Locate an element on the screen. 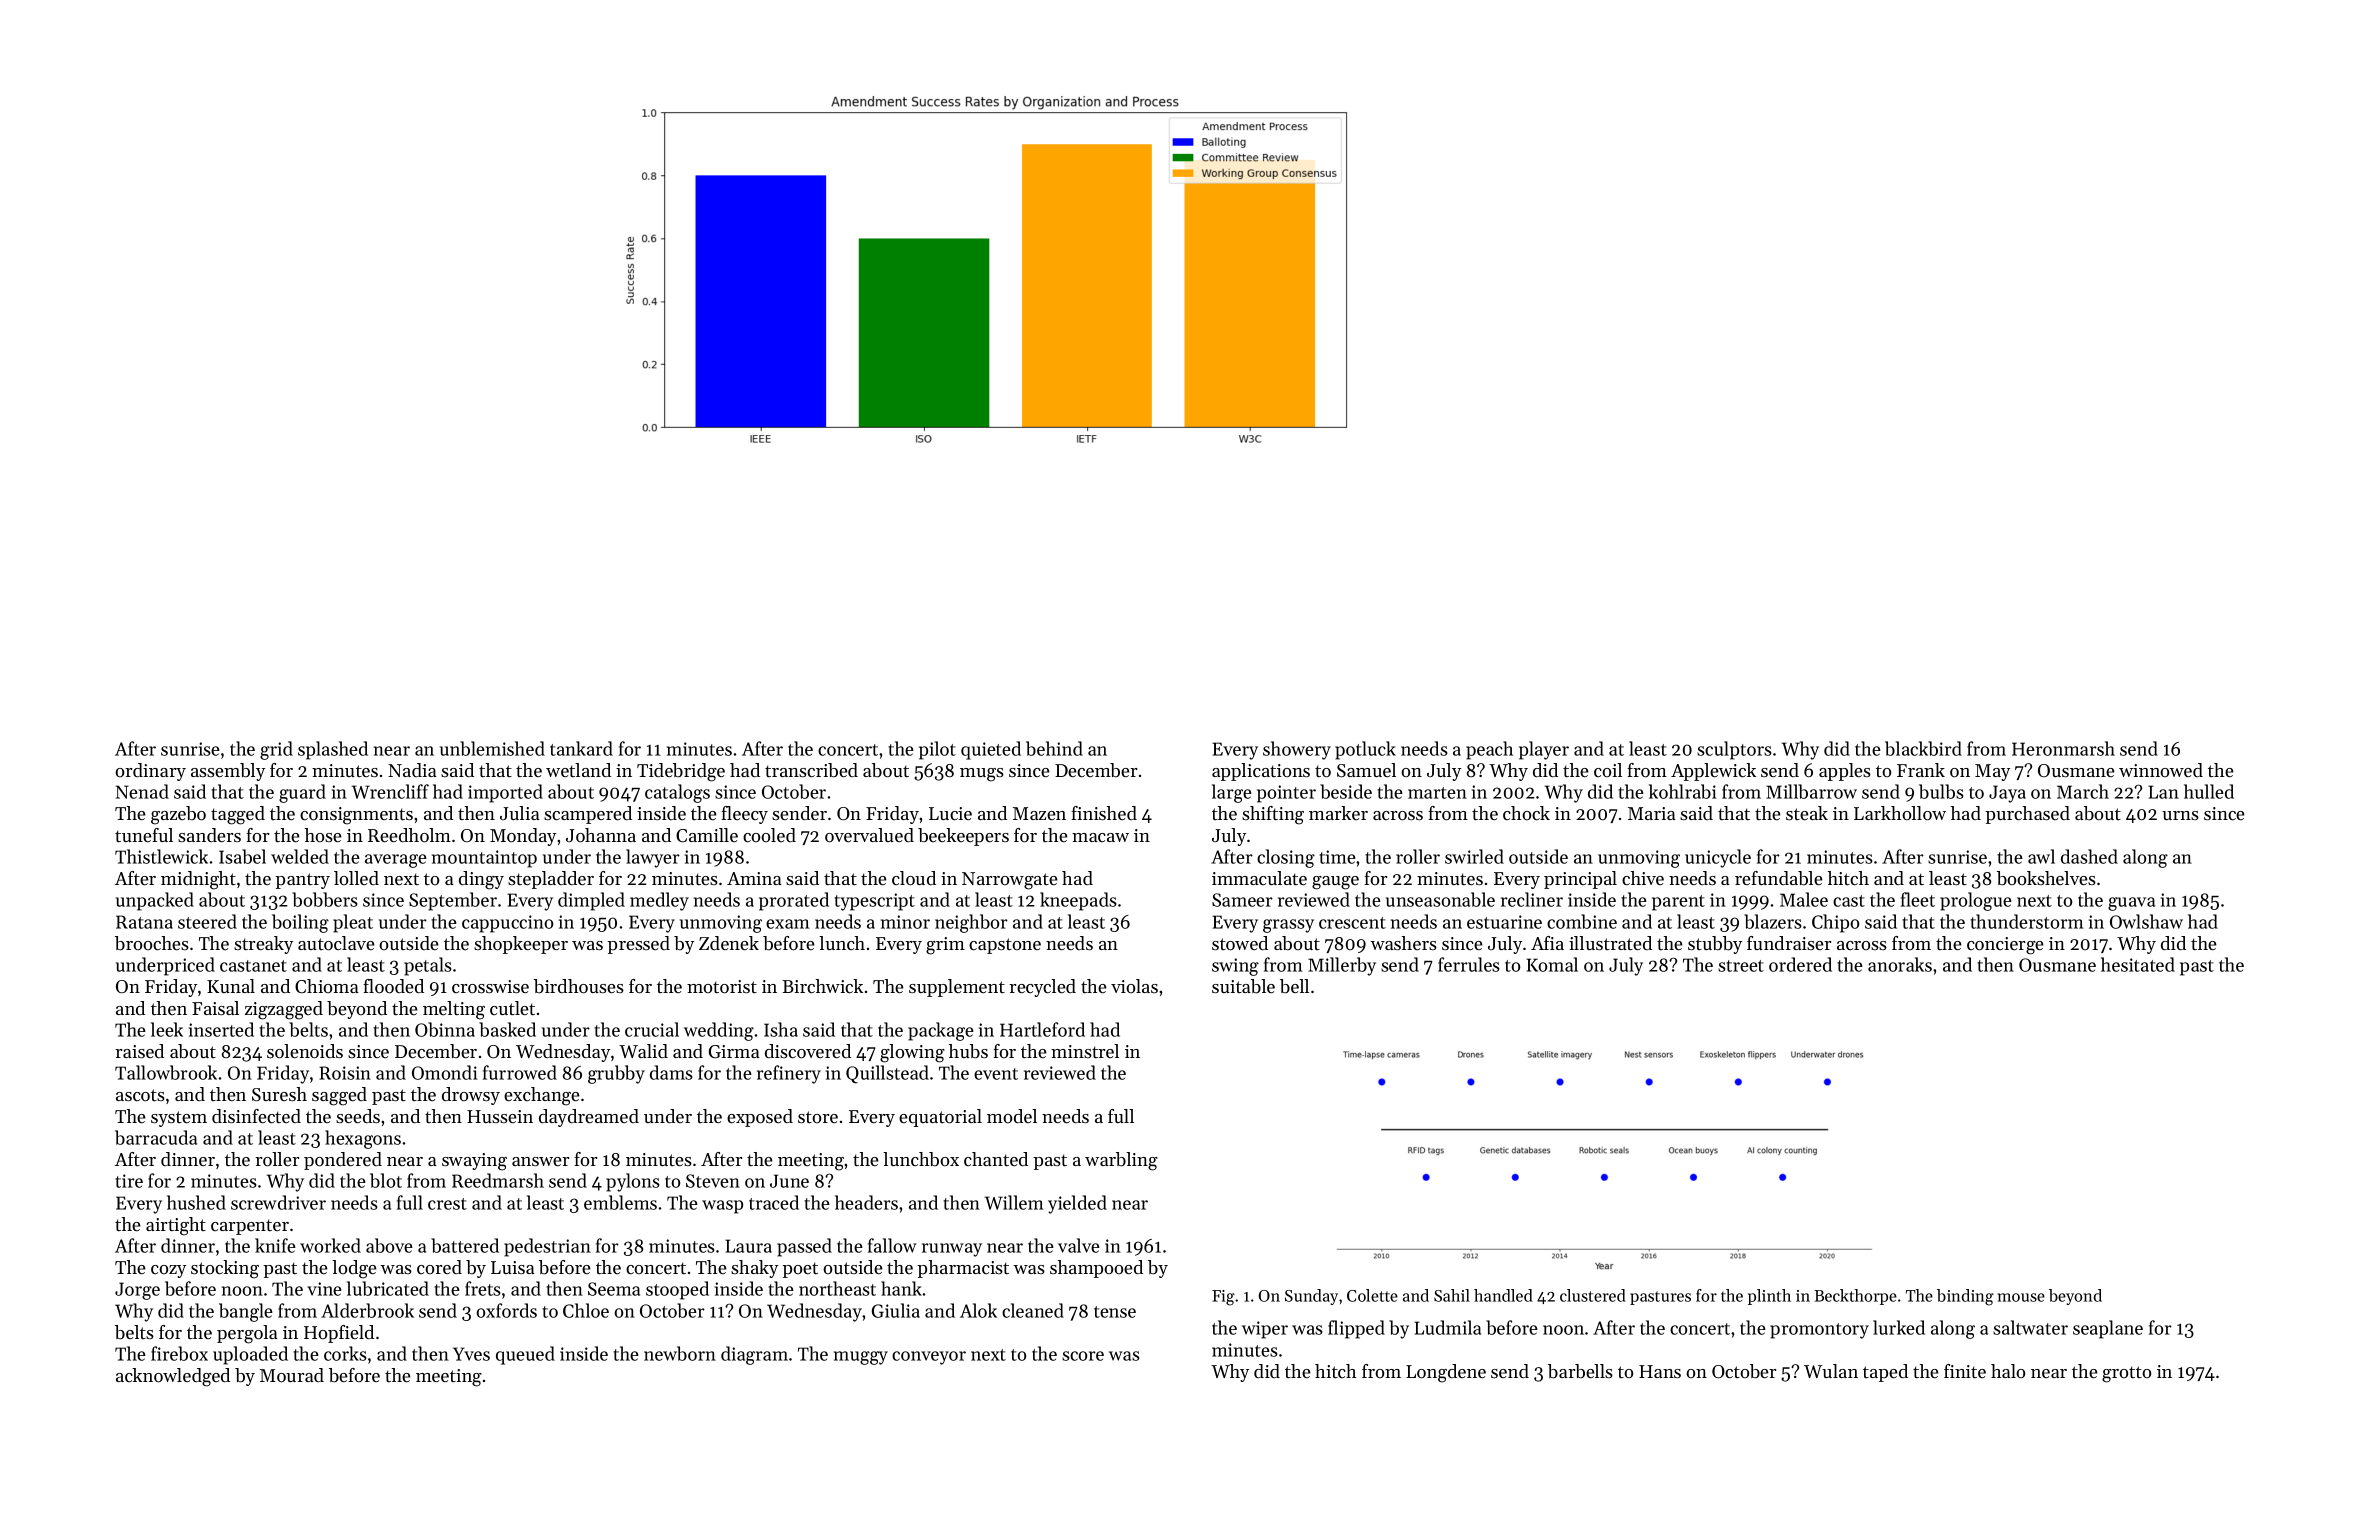  tankard is located at coordinates (581, 748).
